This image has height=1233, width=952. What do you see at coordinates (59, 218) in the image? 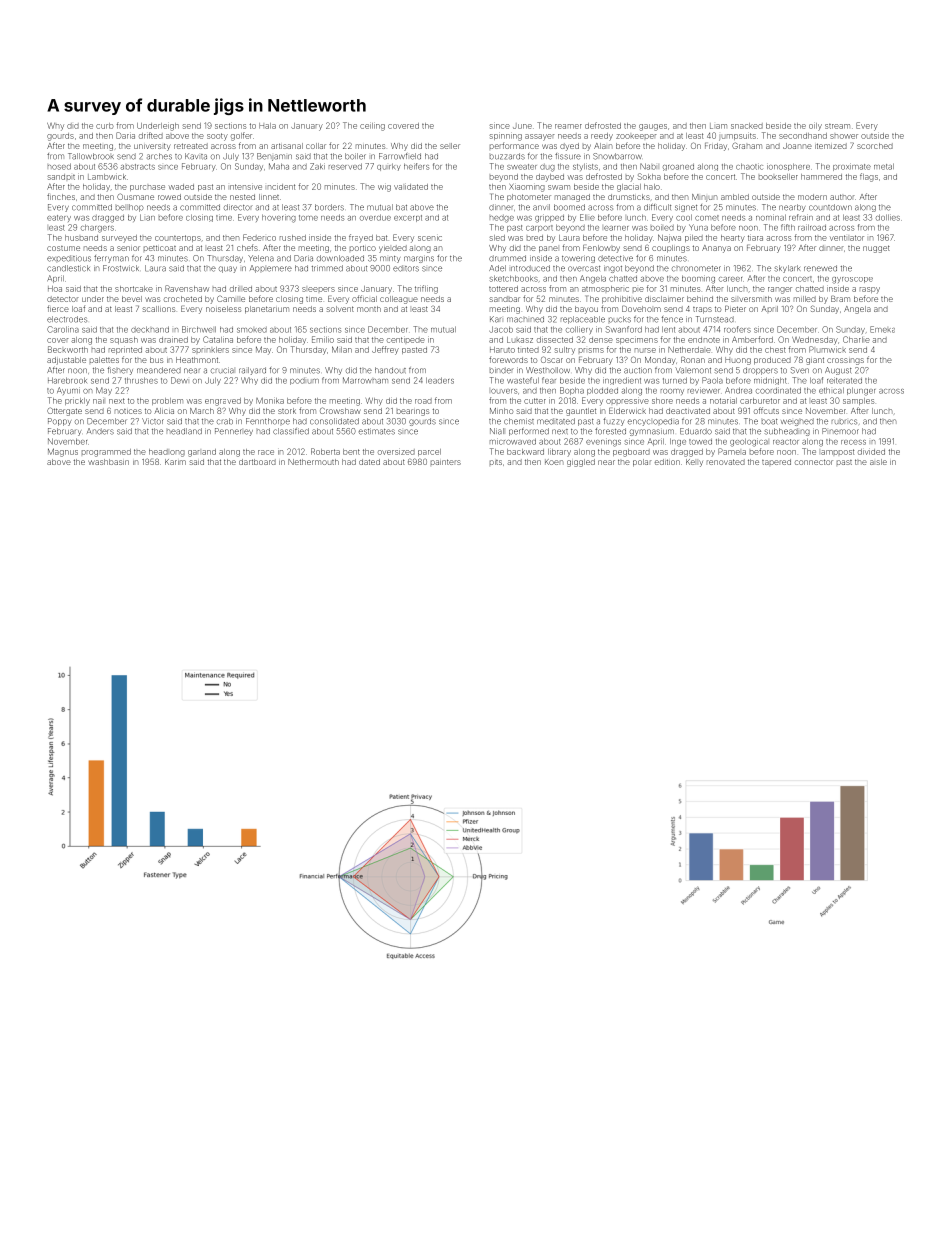
I see `eatery` at bounding box center [59, 218].
